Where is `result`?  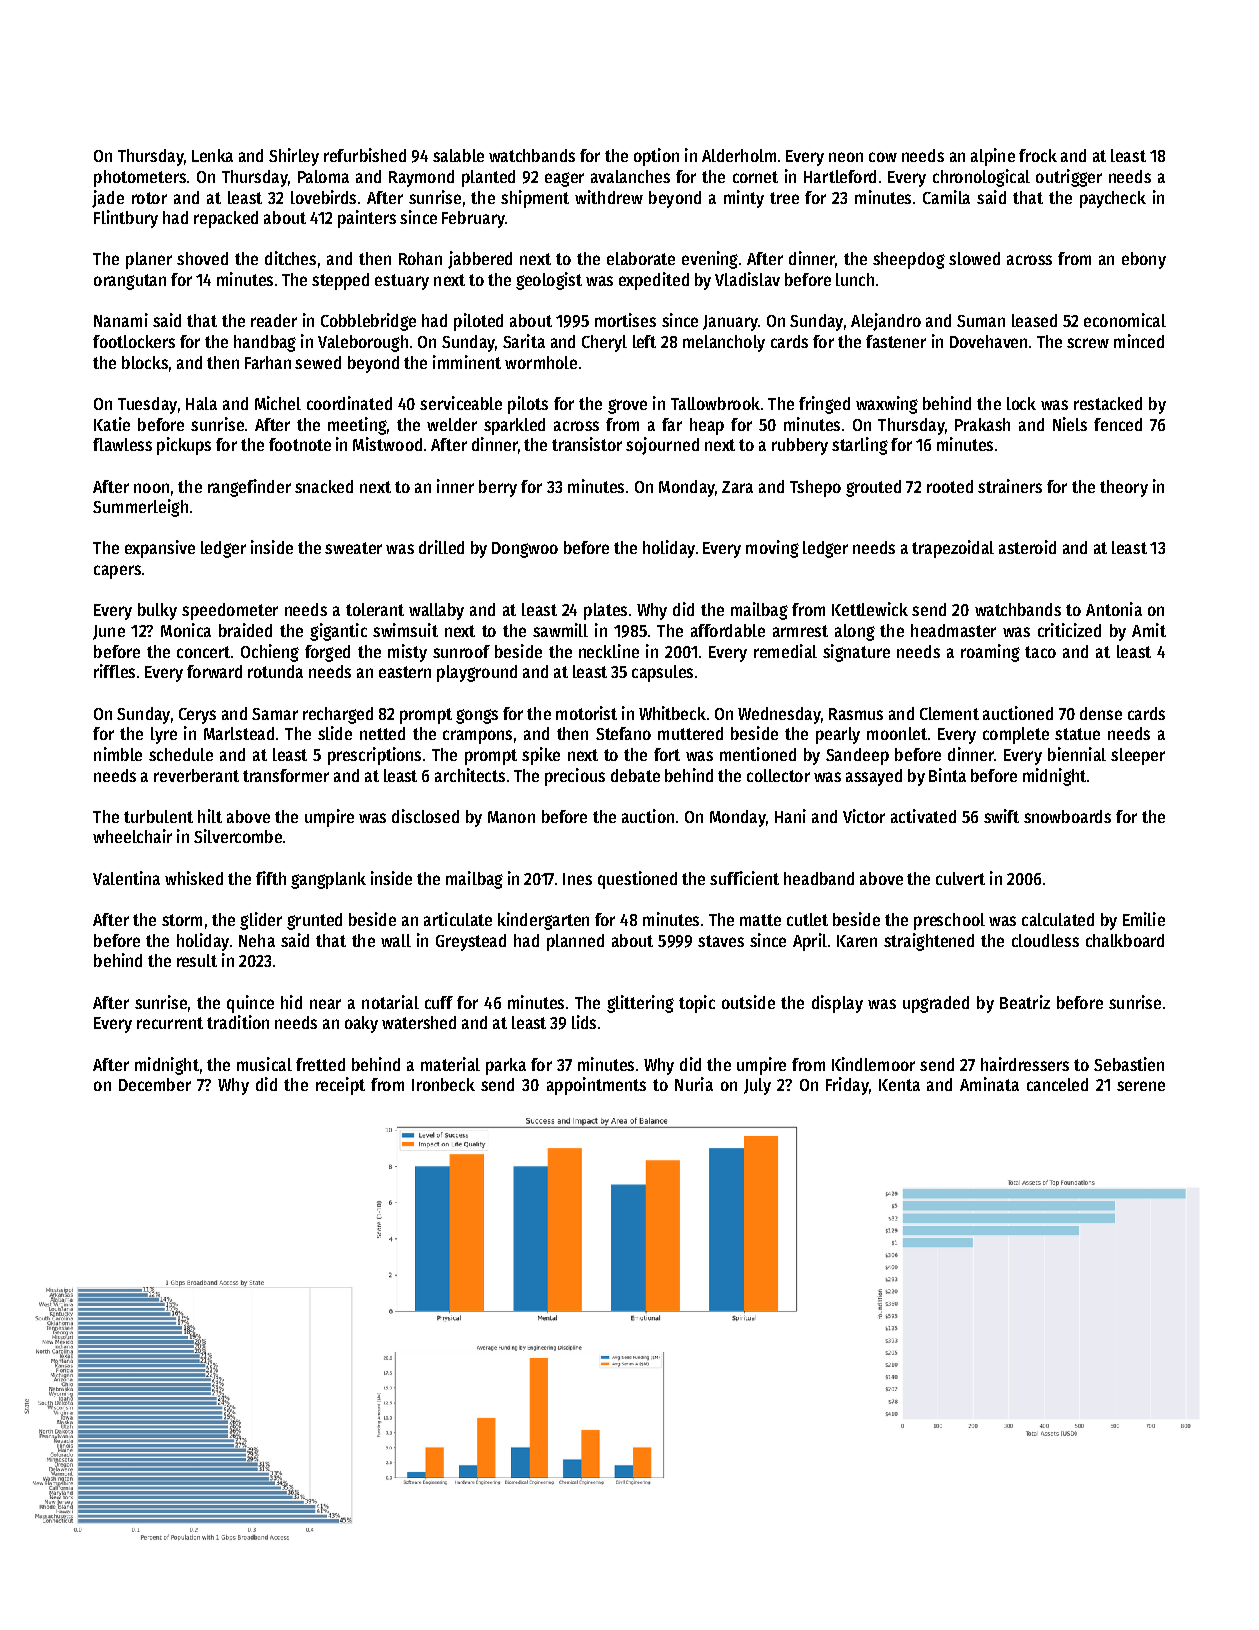 result is located at coordinates (197, 960).
